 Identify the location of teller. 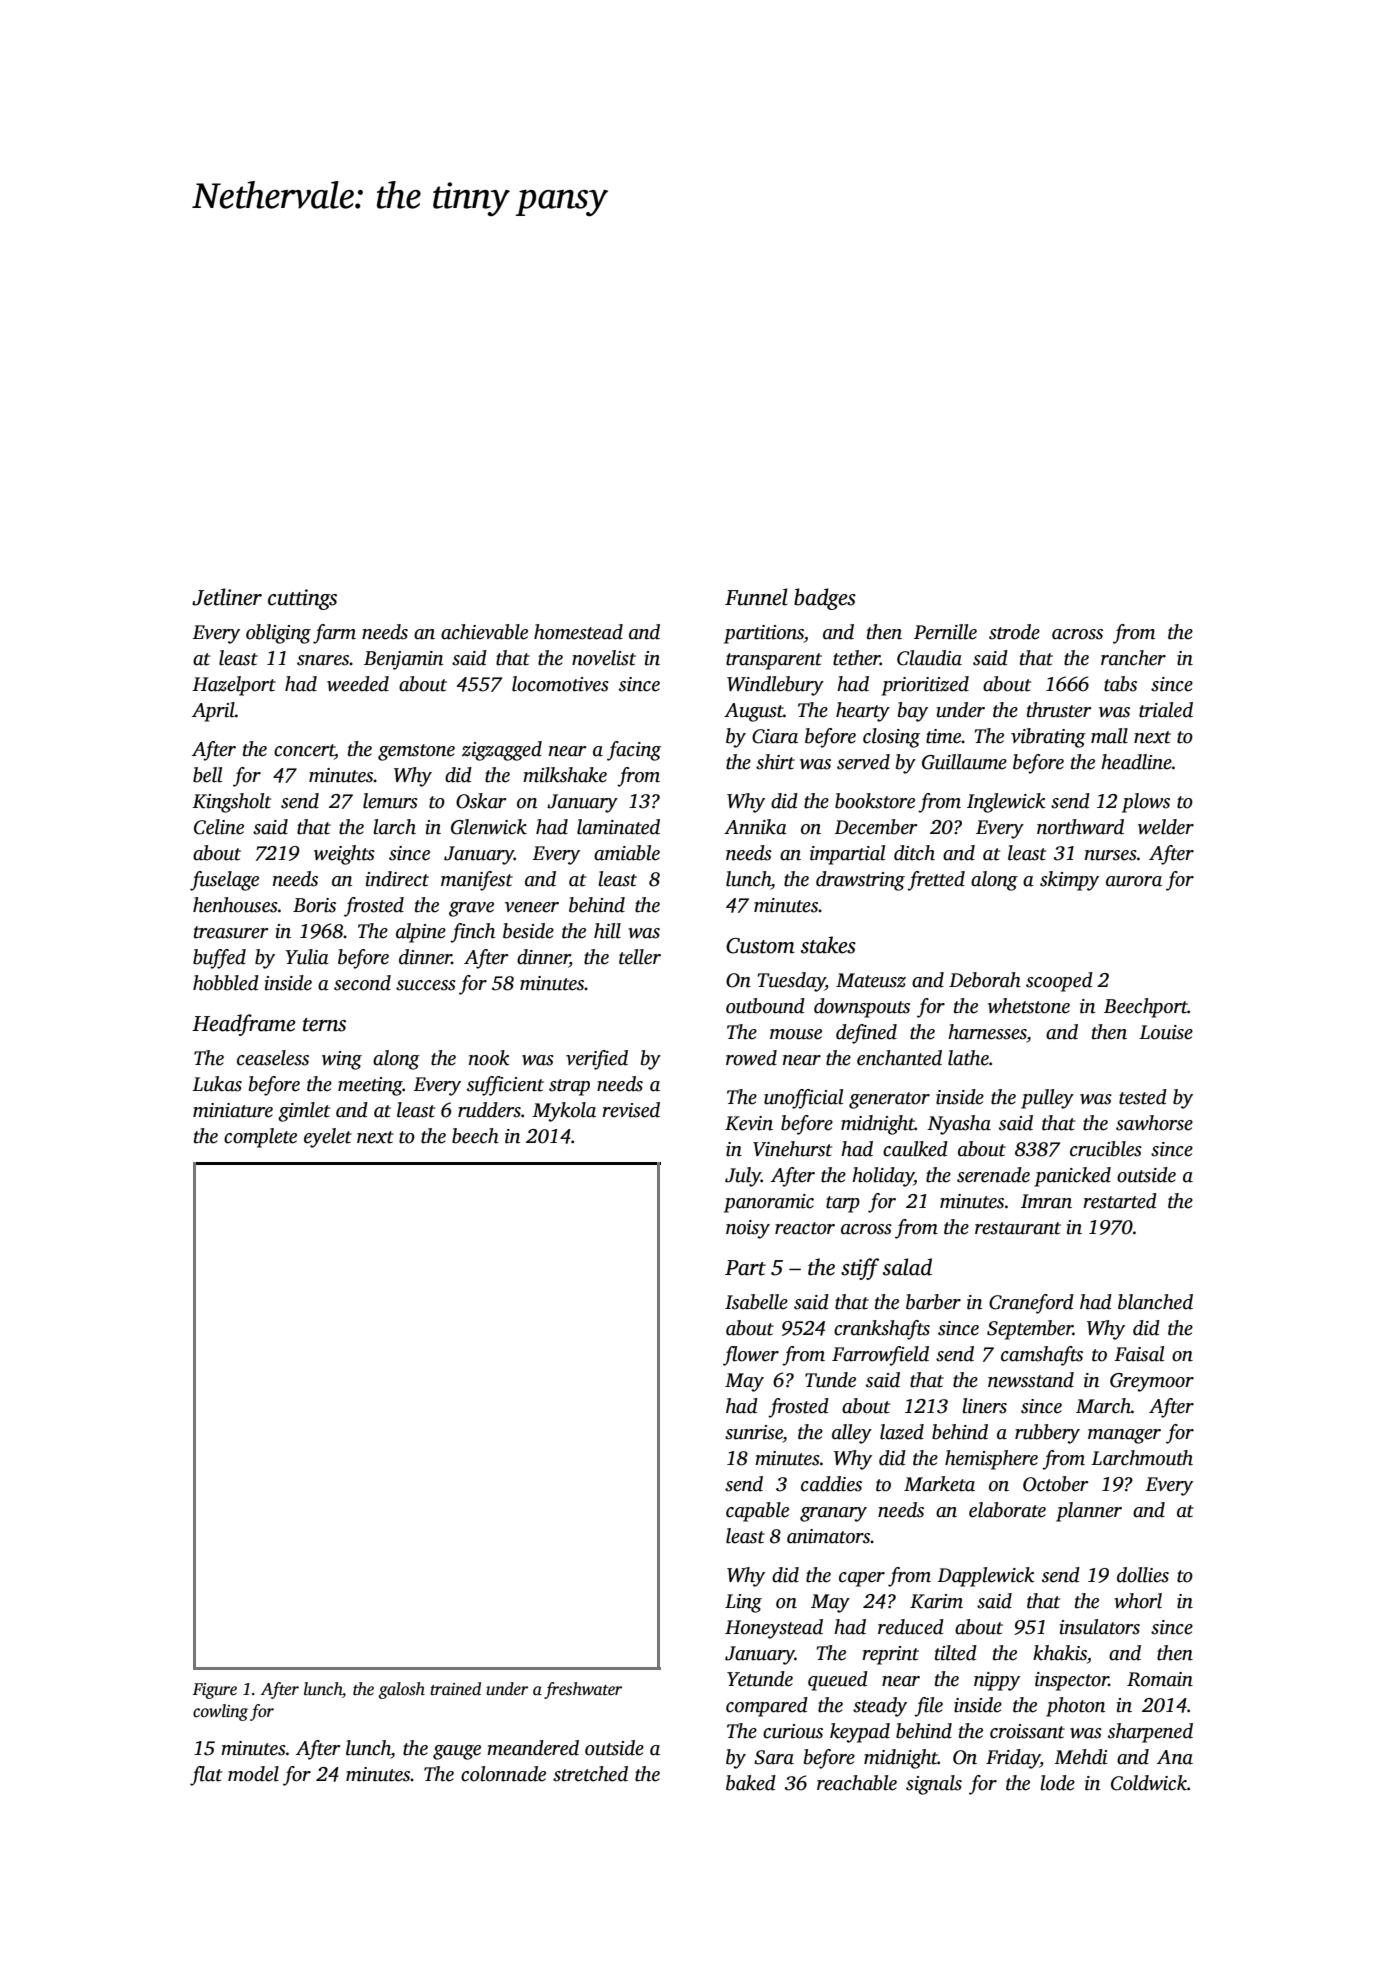
(640, 957).
